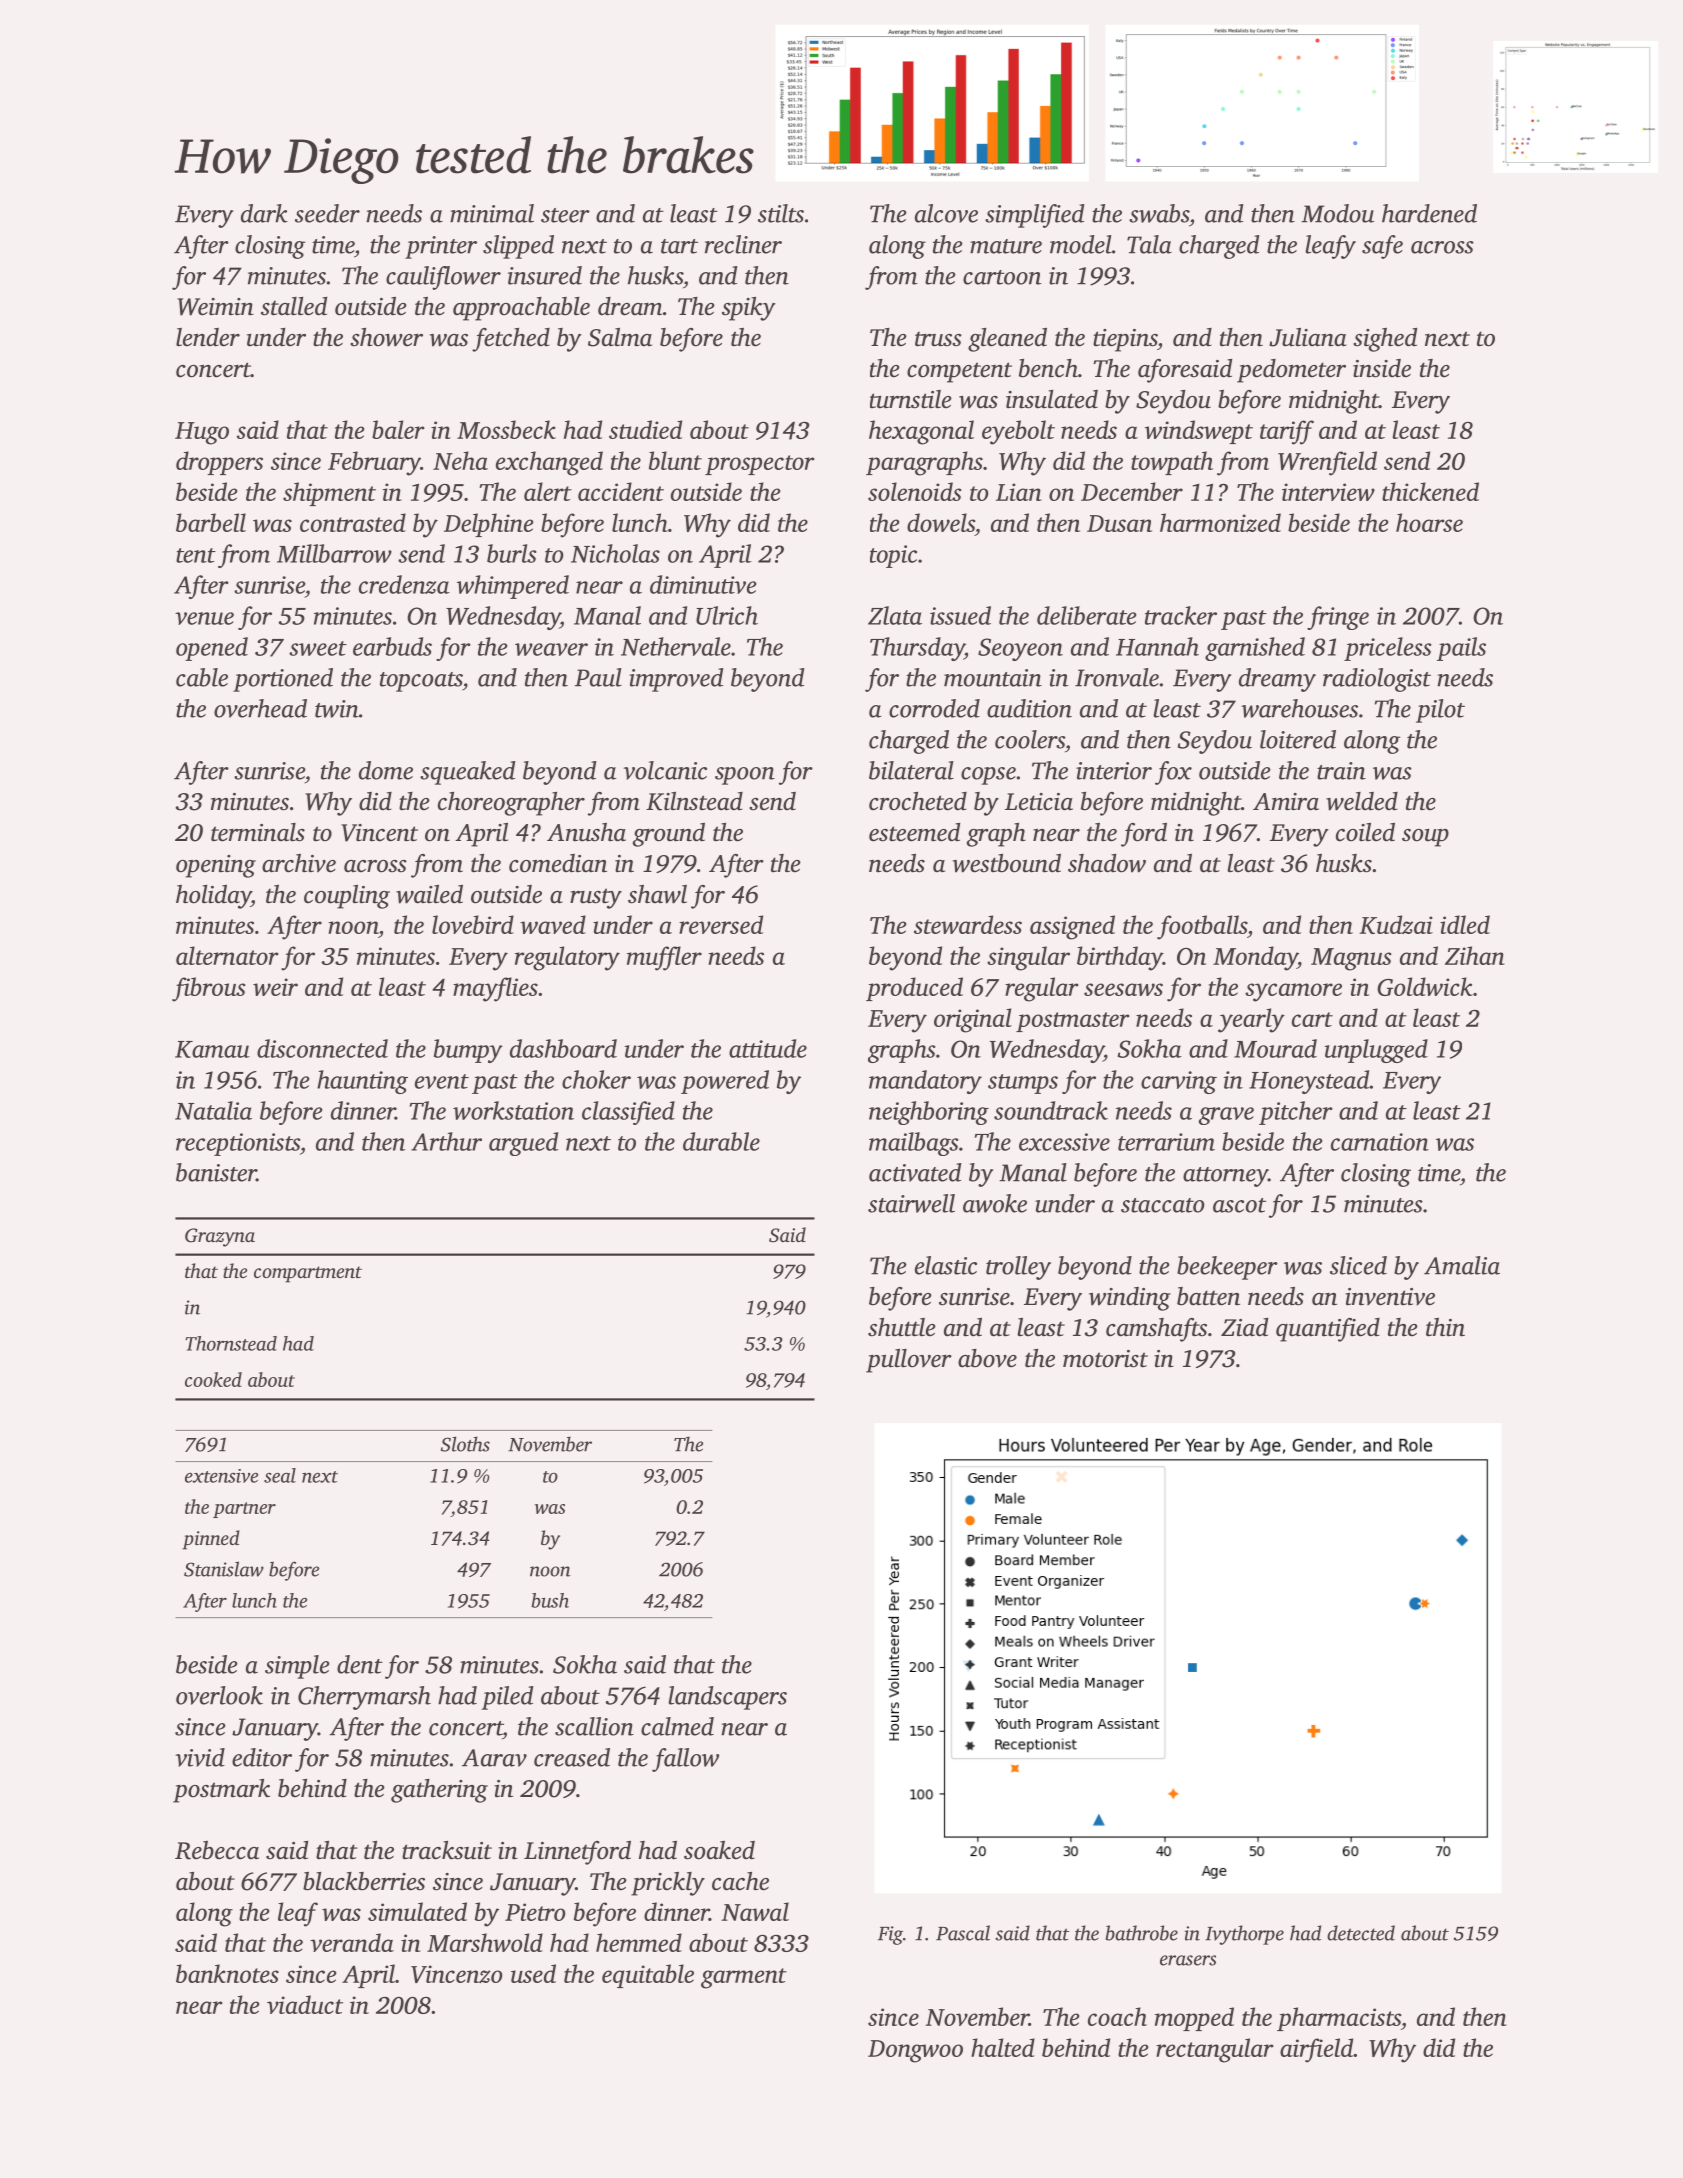  I want to click on carnation, so click(1380, 1142).
